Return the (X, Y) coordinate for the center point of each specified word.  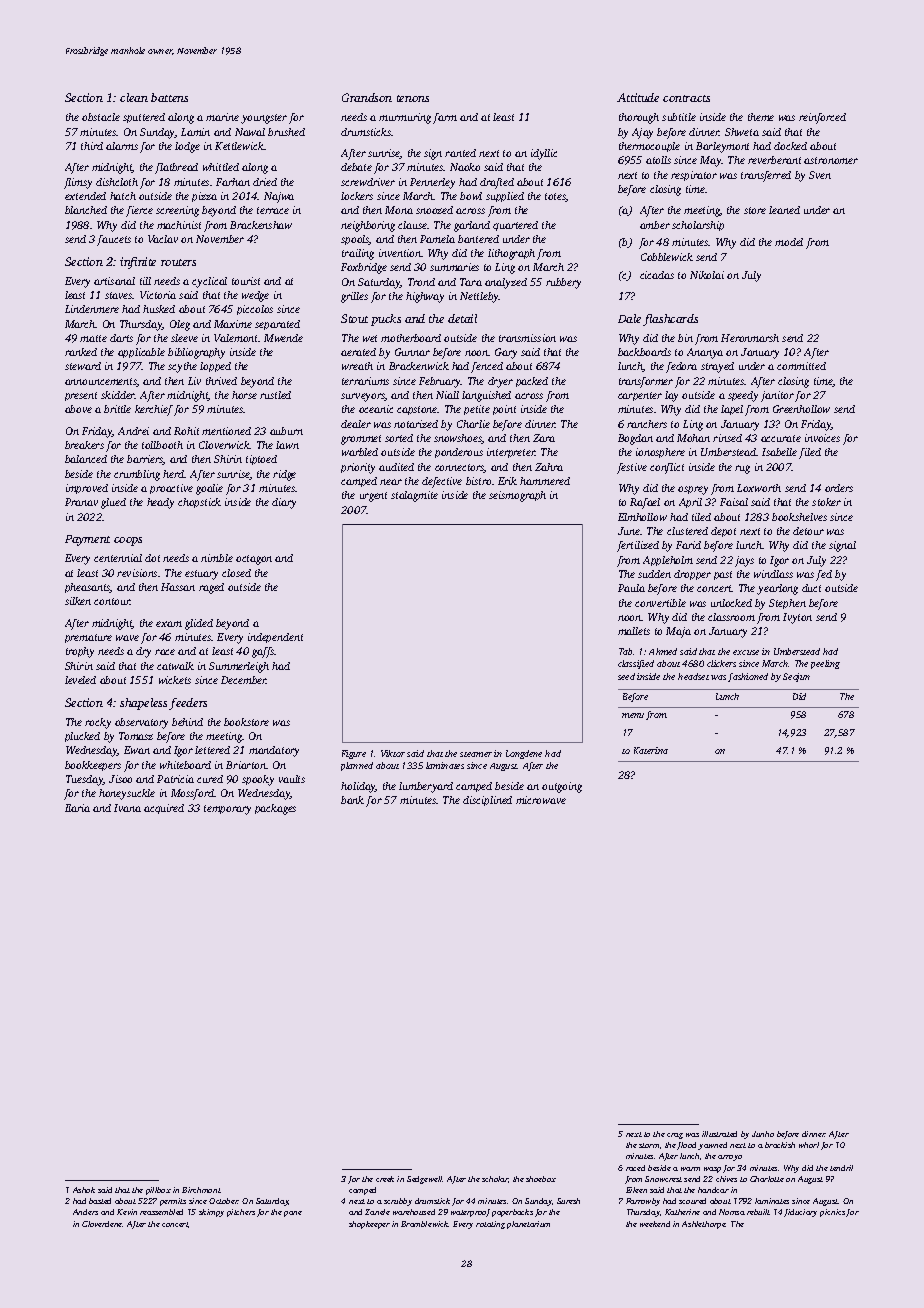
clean (134, 97)
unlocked (731, 603)
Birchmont (201, 1190)
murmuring (405, 118)
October (223, 1201)
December (244, 680)
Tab (625, 651)
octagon (254, 560)
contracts (686, 98)
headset (693, 676)
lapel (732, 410)
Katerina (651, 750)
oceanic (376, 409)
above (78, 409)
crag (675, 1136)
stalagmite (414, 496)
